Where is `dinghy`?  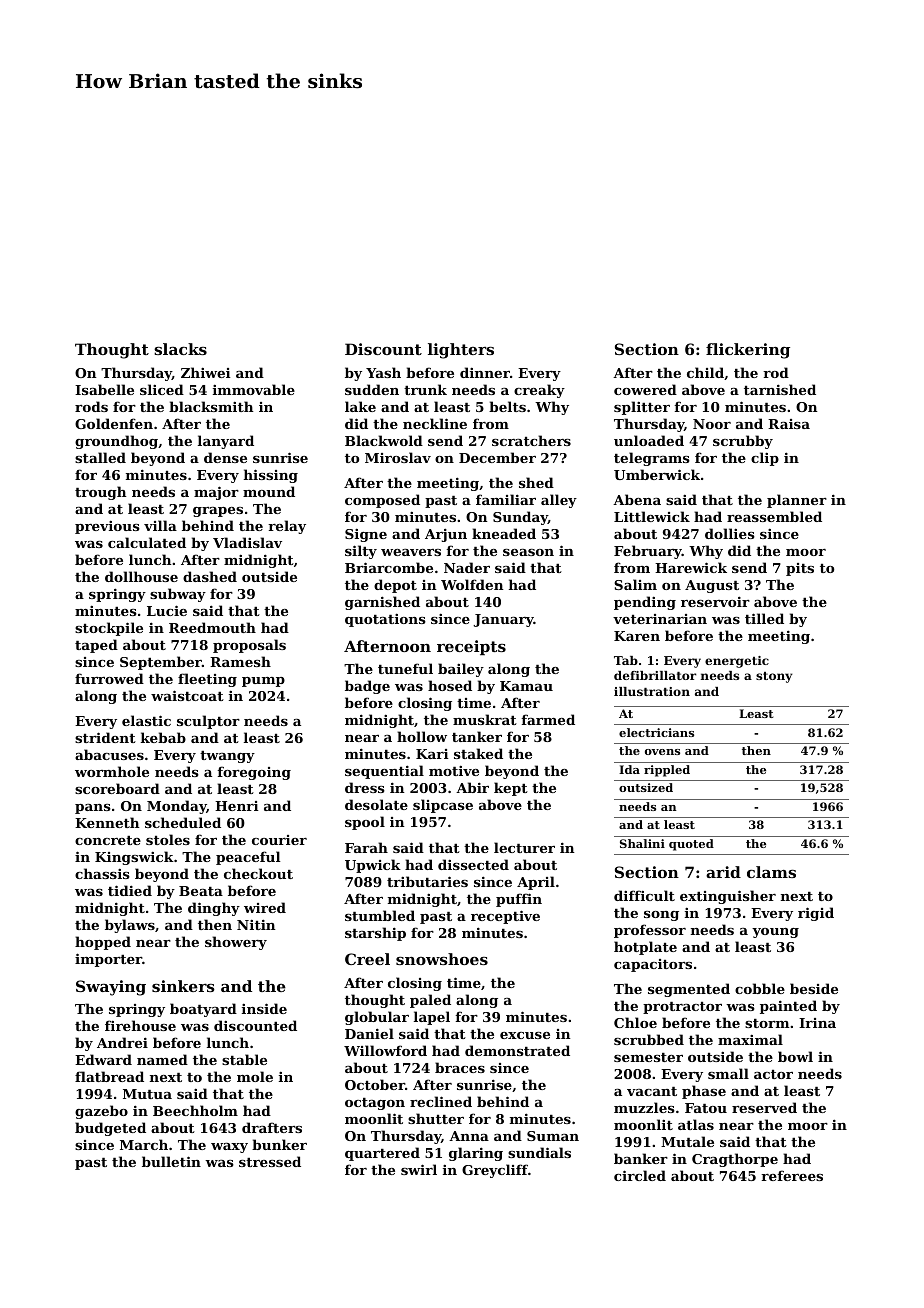
dinghy is located at coordinates (214, 909).
